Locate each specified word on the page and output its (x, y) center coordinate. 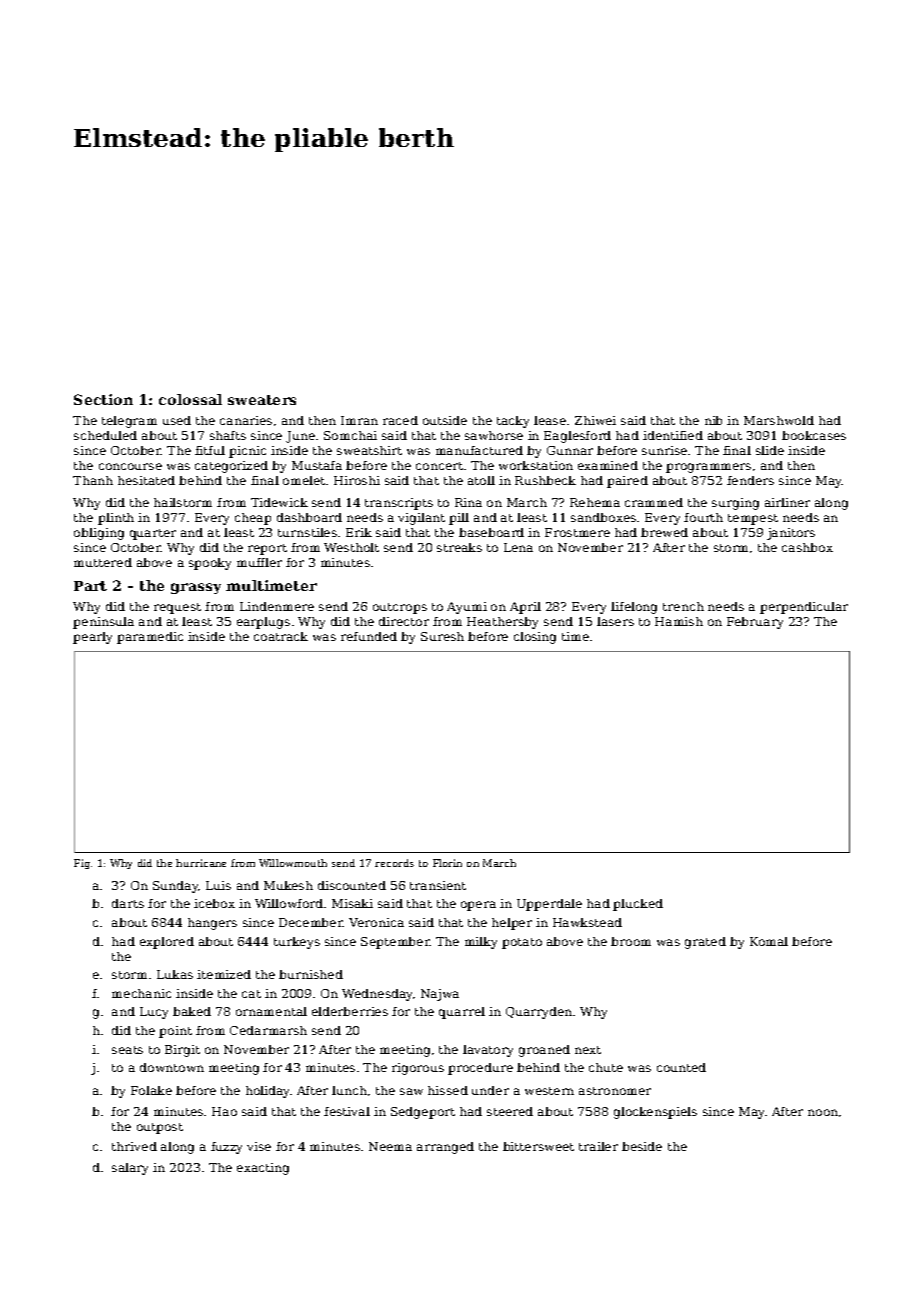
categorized (231, 467)
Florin (447, 863)
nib (713, 420)
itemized (224, 974)
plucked (638, 905)
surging (735, 504)
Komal (769, 941)
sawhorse (494, 435)
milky (481, 943)
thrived (134, 1146)
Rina (468, 502)
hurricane (201, 863)
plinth (116, 519)
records (394, 863)
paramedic (150, 638)
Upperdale (549, 905)
